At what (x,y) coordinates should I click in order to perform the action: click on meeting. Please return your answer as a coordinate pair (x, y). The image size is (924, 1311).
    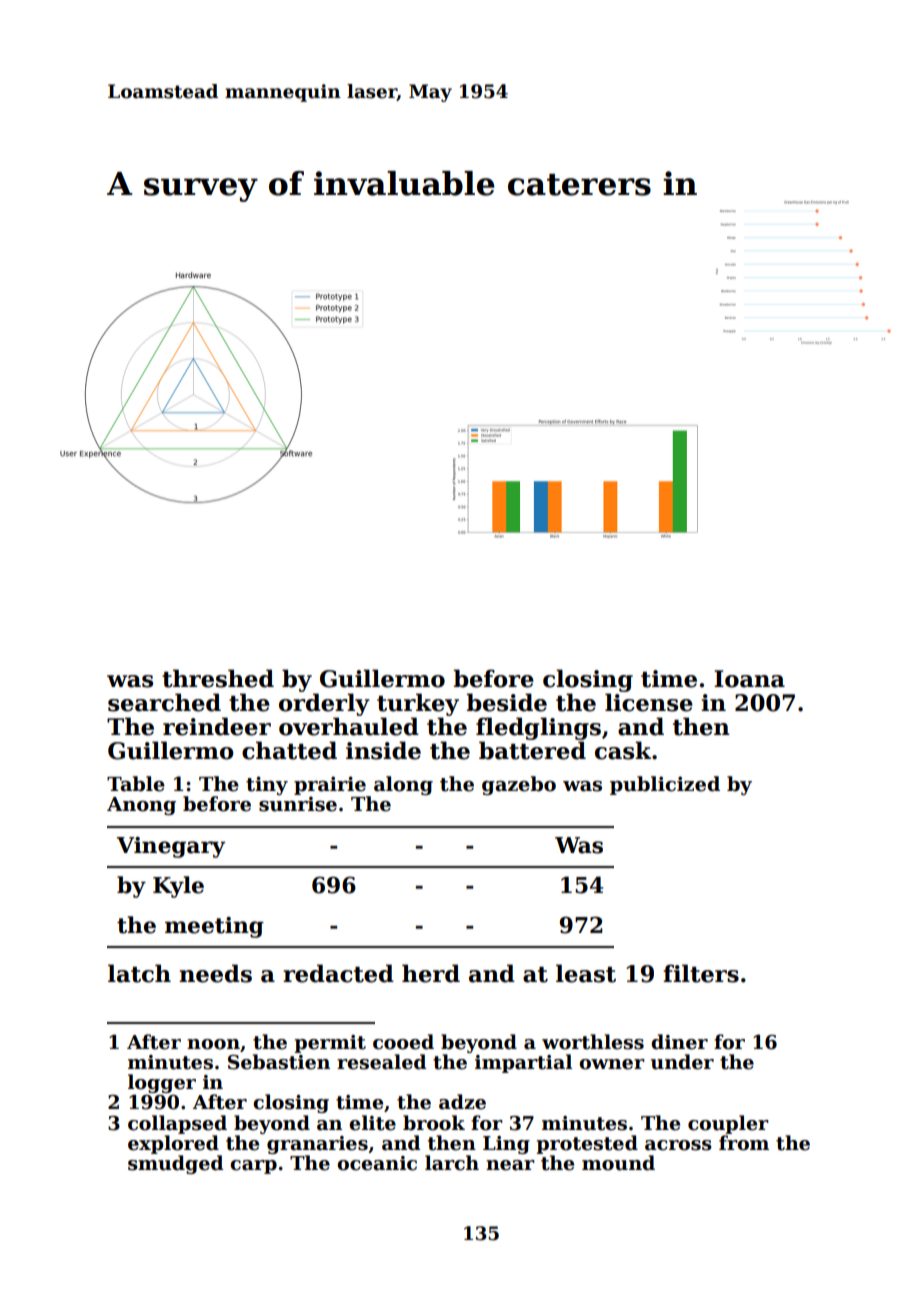
    Looking at the image, I should click on (214, 927).
